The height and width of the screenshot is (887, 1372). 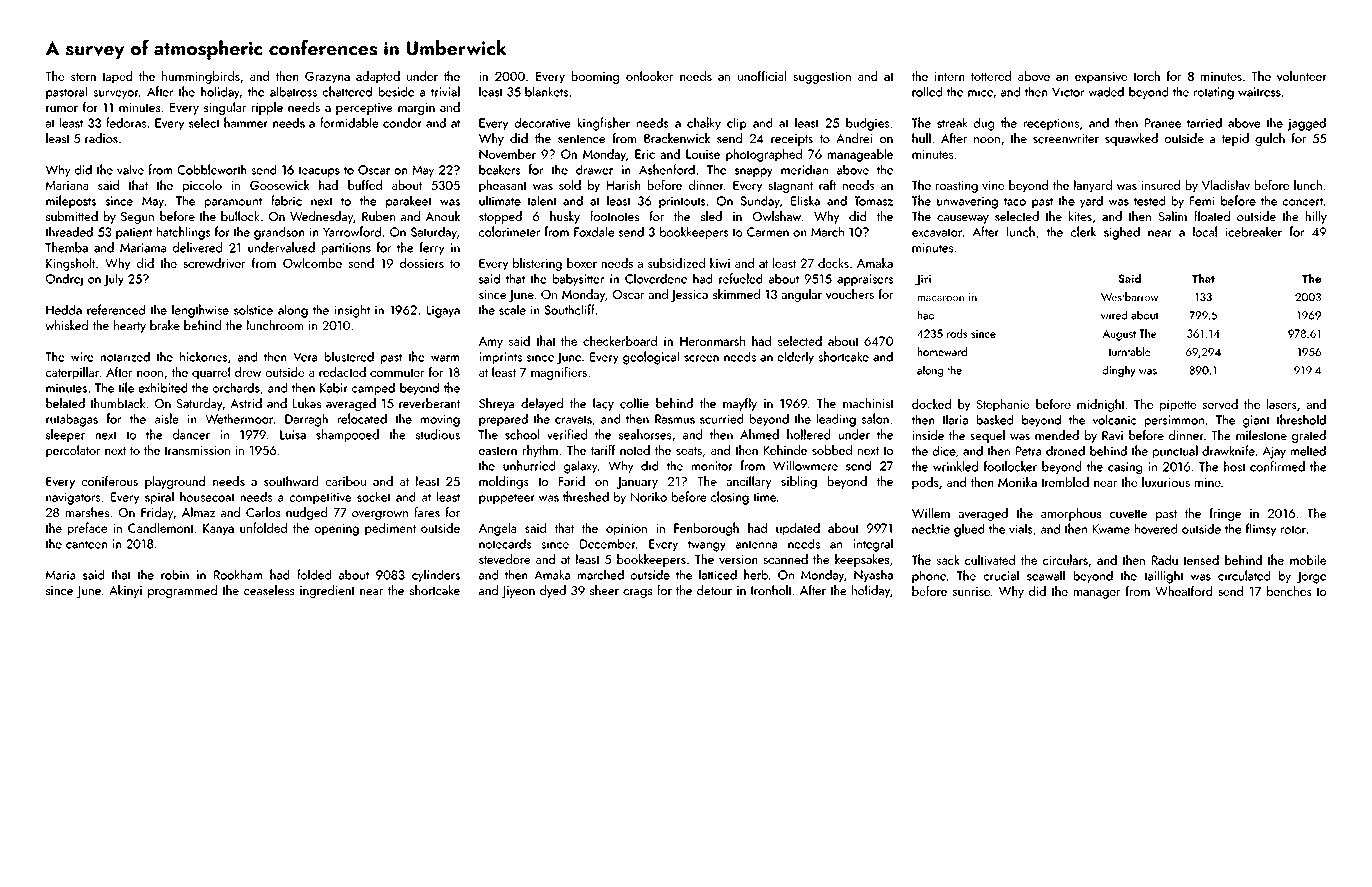 What do you see at coordinates (777, 216) in the screenshot?
I see `Owlshaw` at bounding box center [777, 216].
